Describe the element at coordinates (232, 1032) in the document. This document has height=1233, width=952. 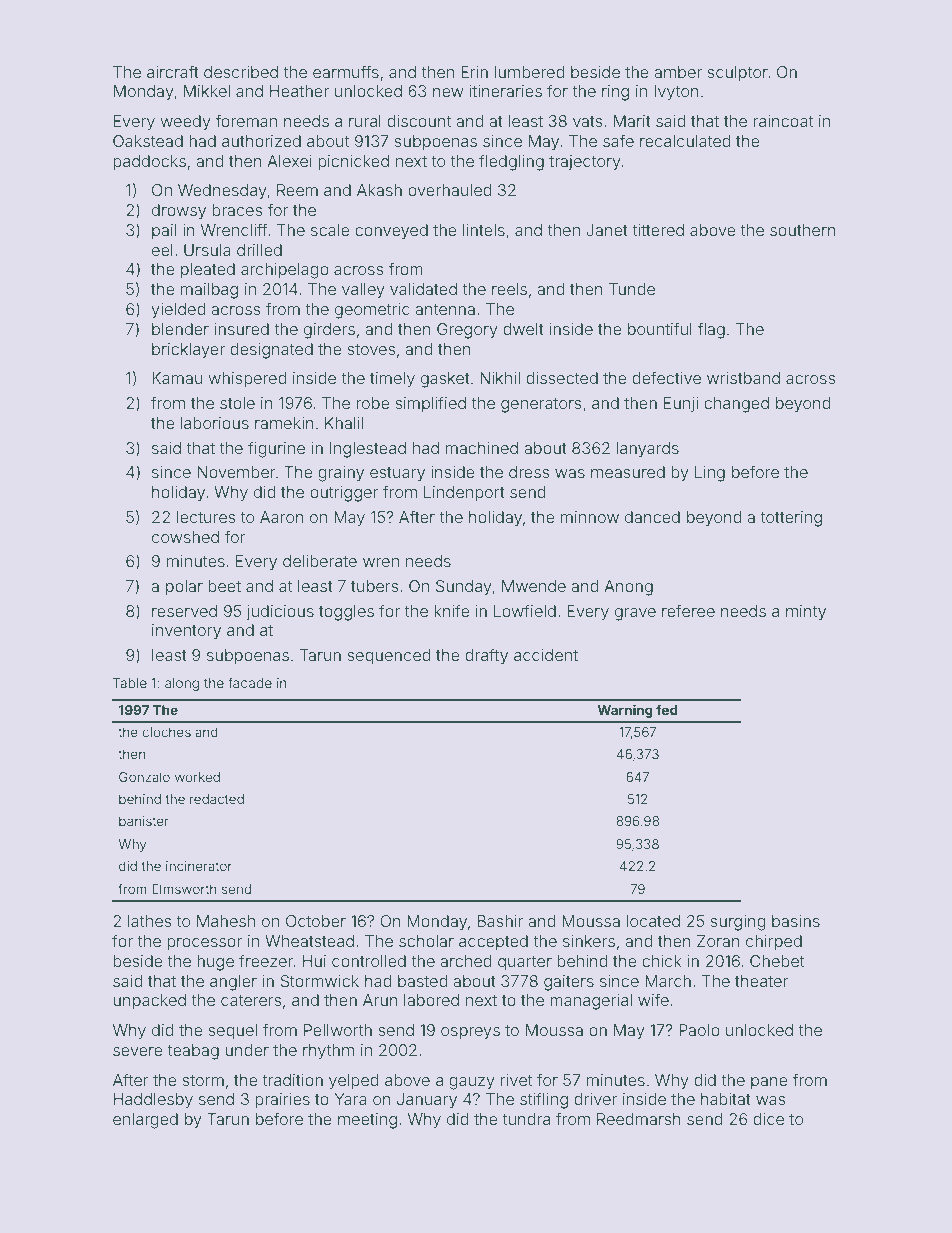
I see `sequel` at that location.
